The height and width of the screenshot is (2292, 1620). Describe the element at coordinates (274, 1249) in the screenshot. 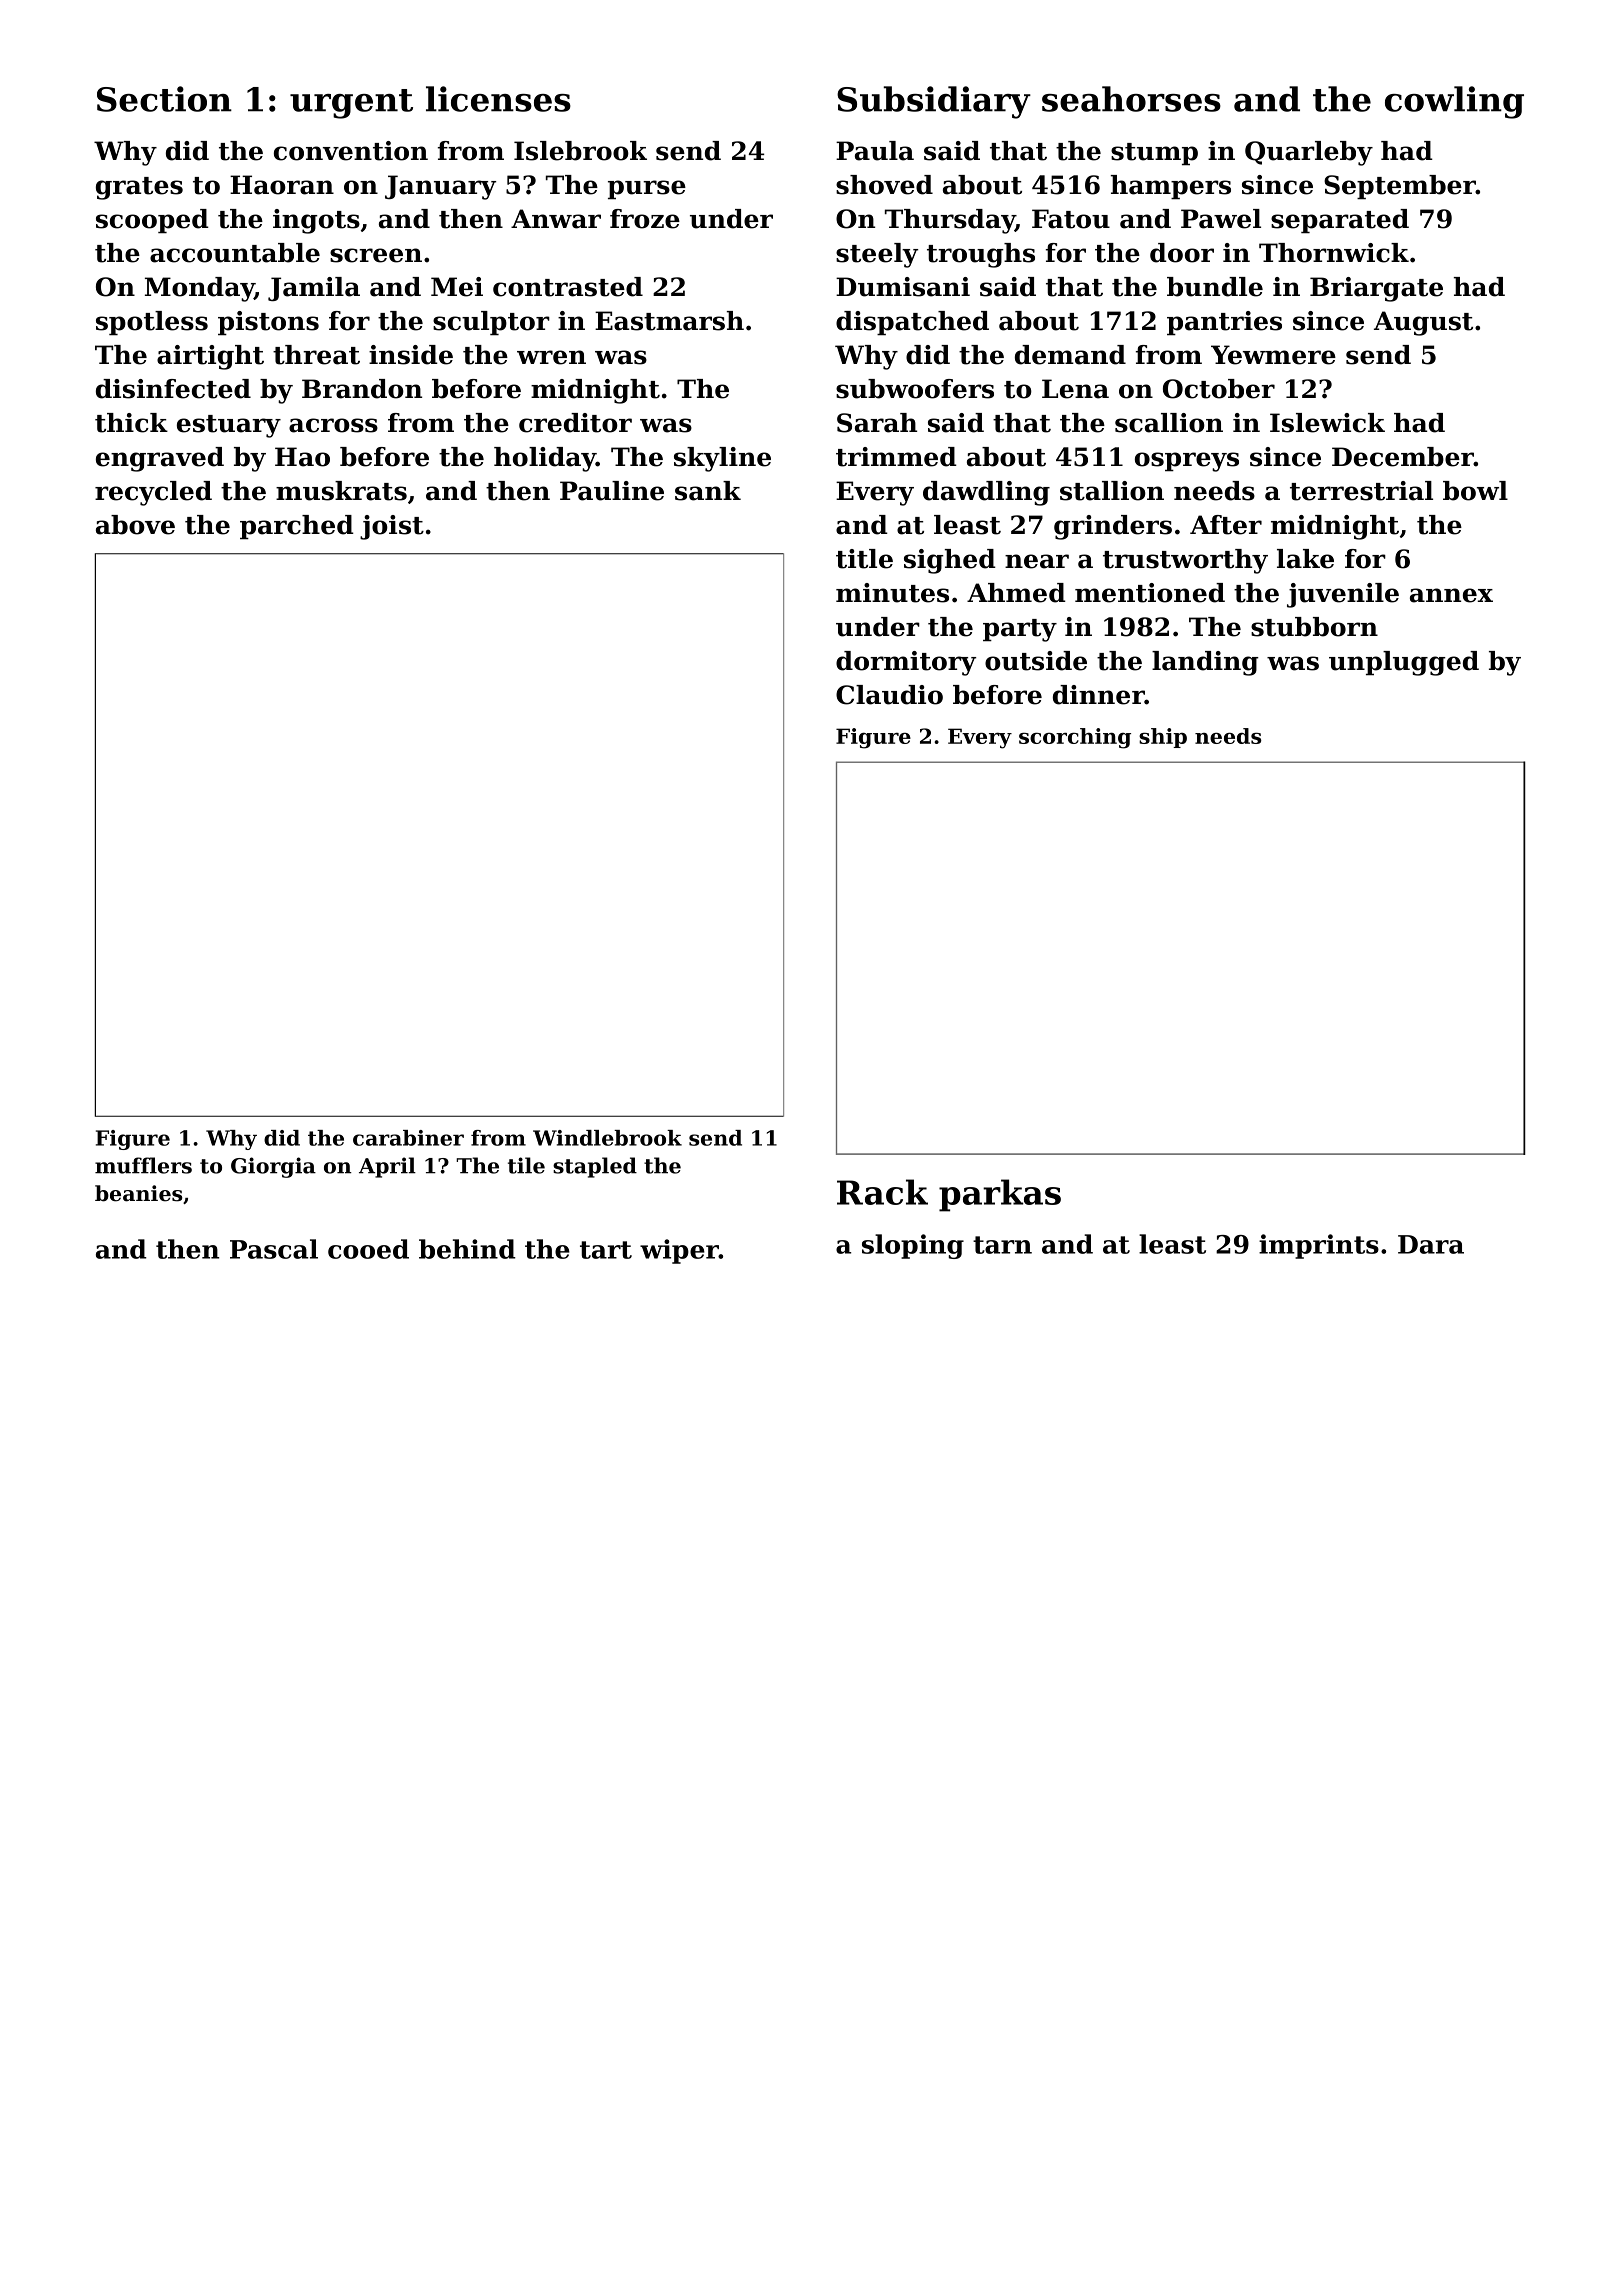

I see `Pascal` at that location.
